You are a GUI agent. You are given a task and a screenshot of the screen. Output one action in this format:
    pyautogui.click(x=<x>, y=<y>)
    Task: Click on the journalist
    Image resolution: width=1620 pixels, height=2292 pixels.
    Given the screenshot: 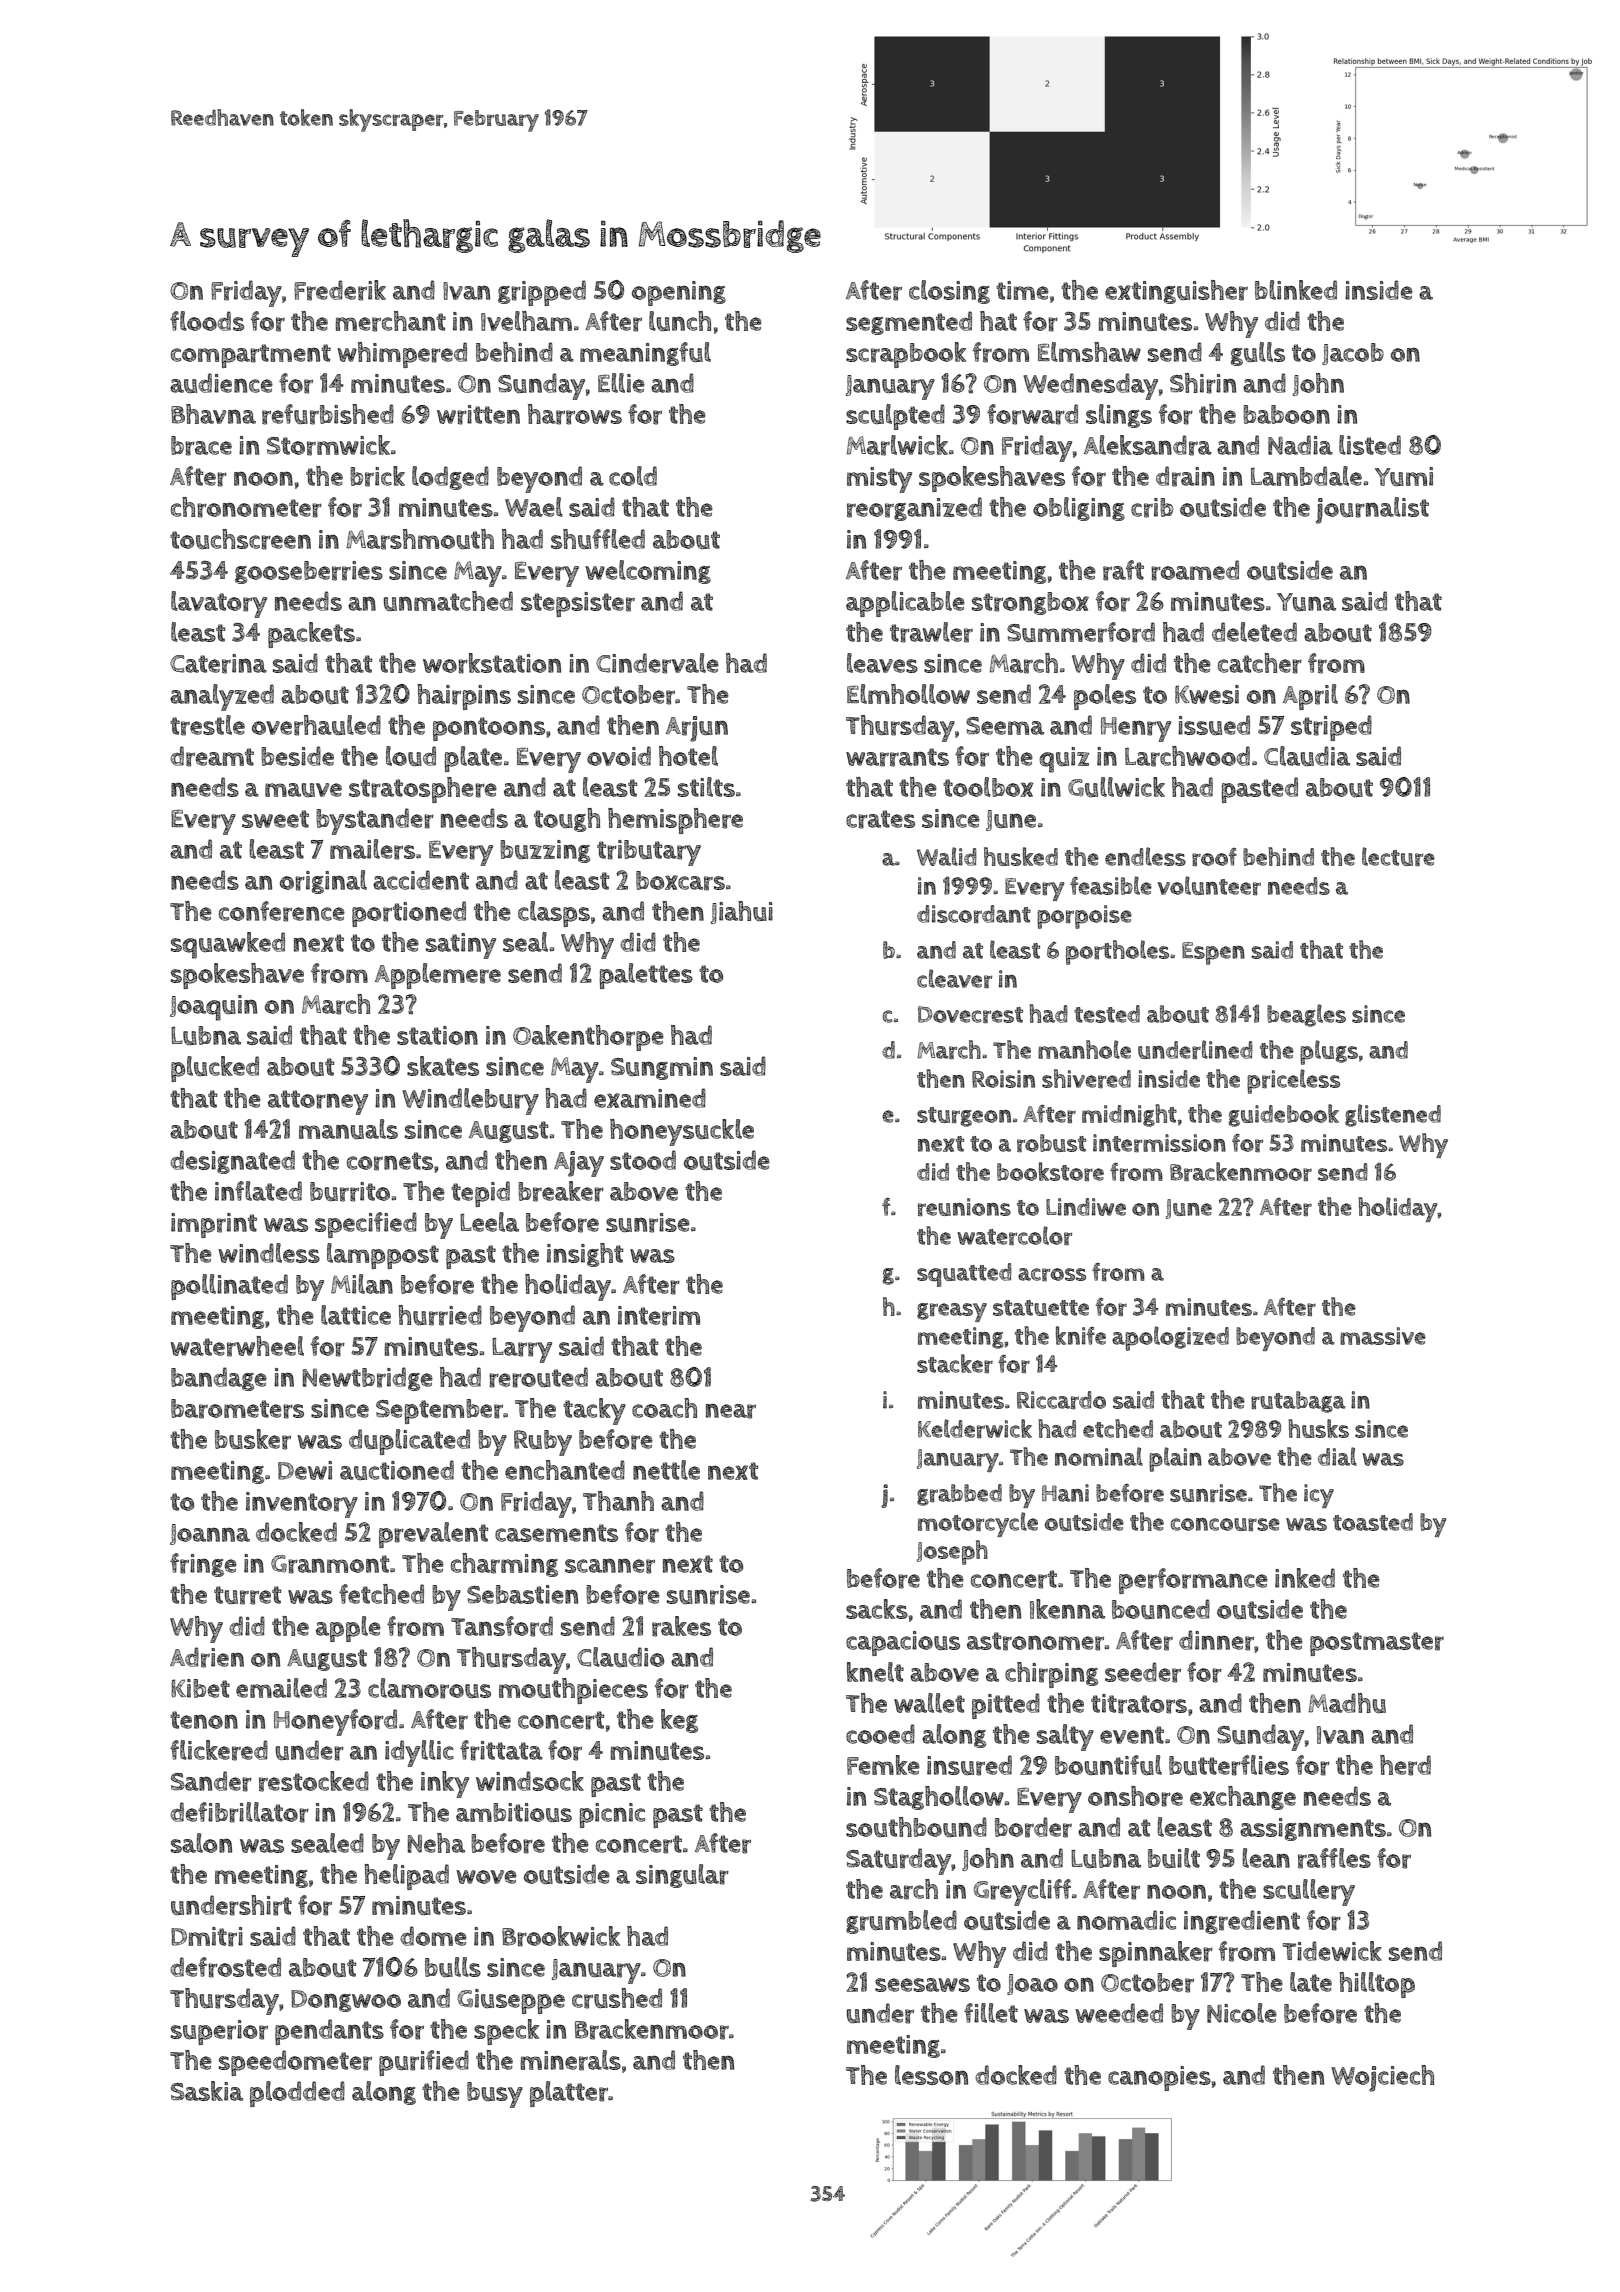 What is the action you would take?
    pyautogui.click(x=1372, y=510)
